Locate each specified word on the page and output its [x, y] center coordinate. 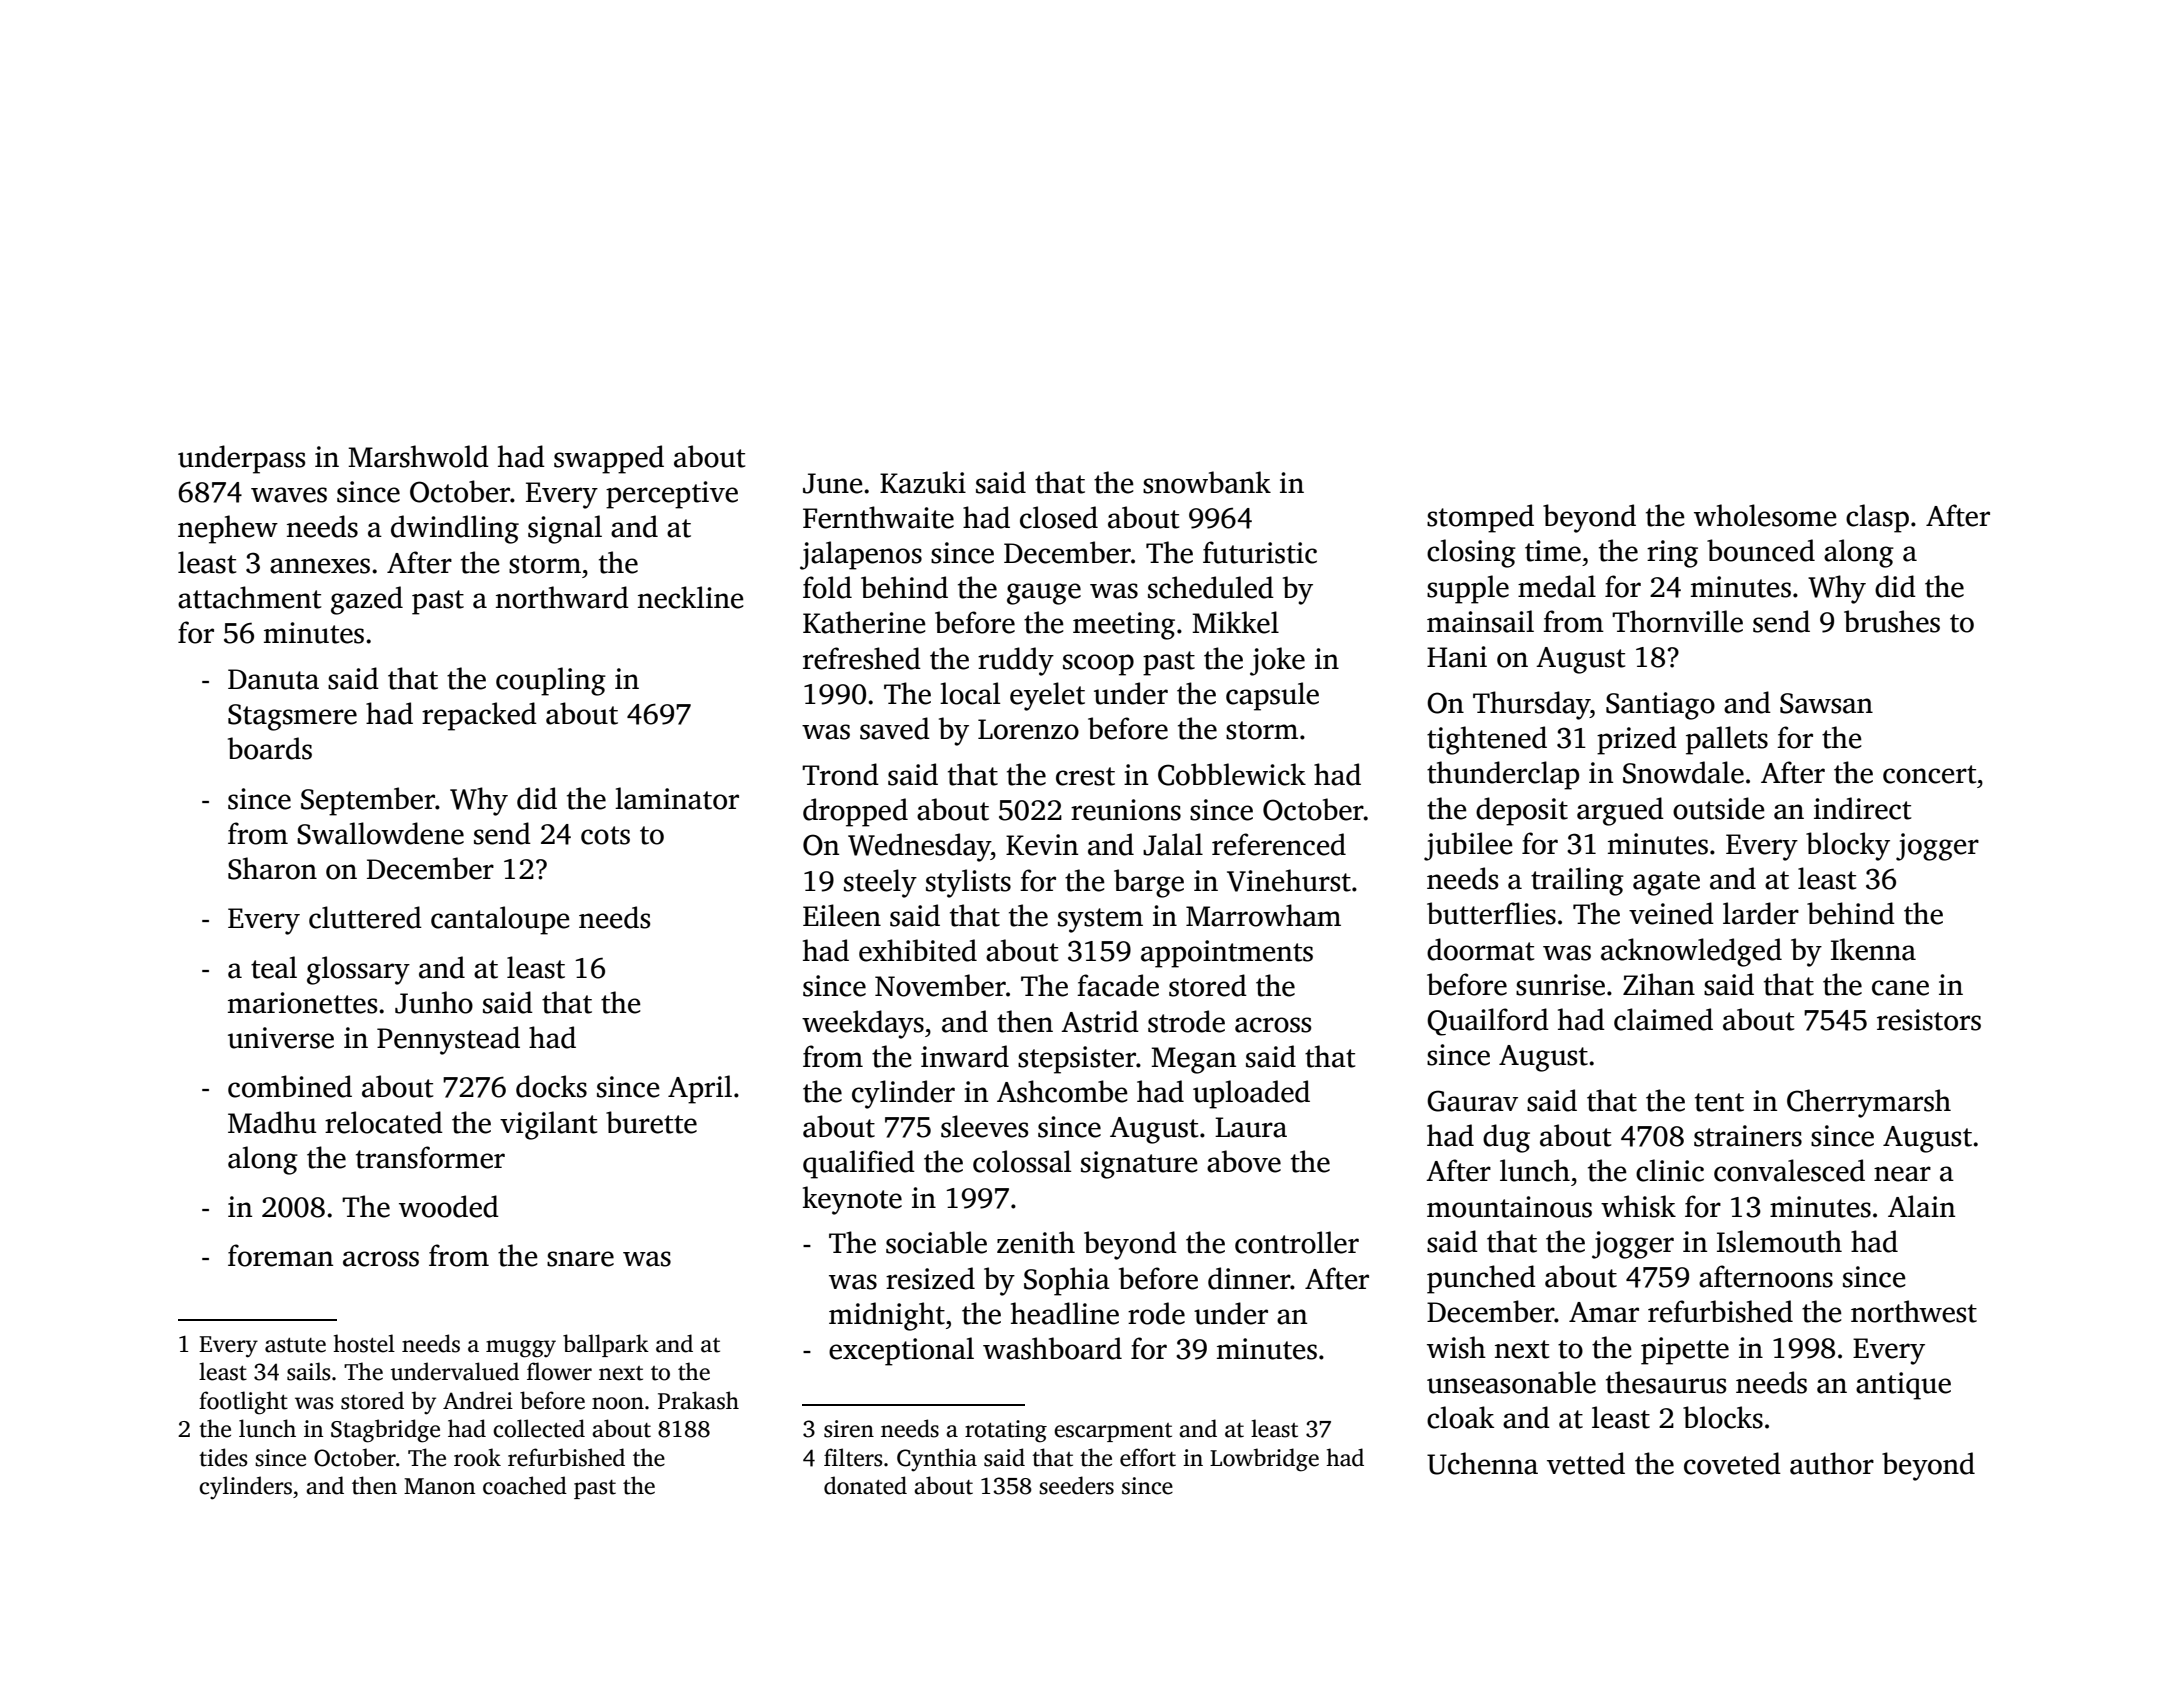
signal [565, 529]
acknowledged [1691, 952]
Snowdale [1683, 772]
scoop [1098, 665]
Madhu [272, 1122]
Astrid [1100, 1021]
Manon [439, 1486]
